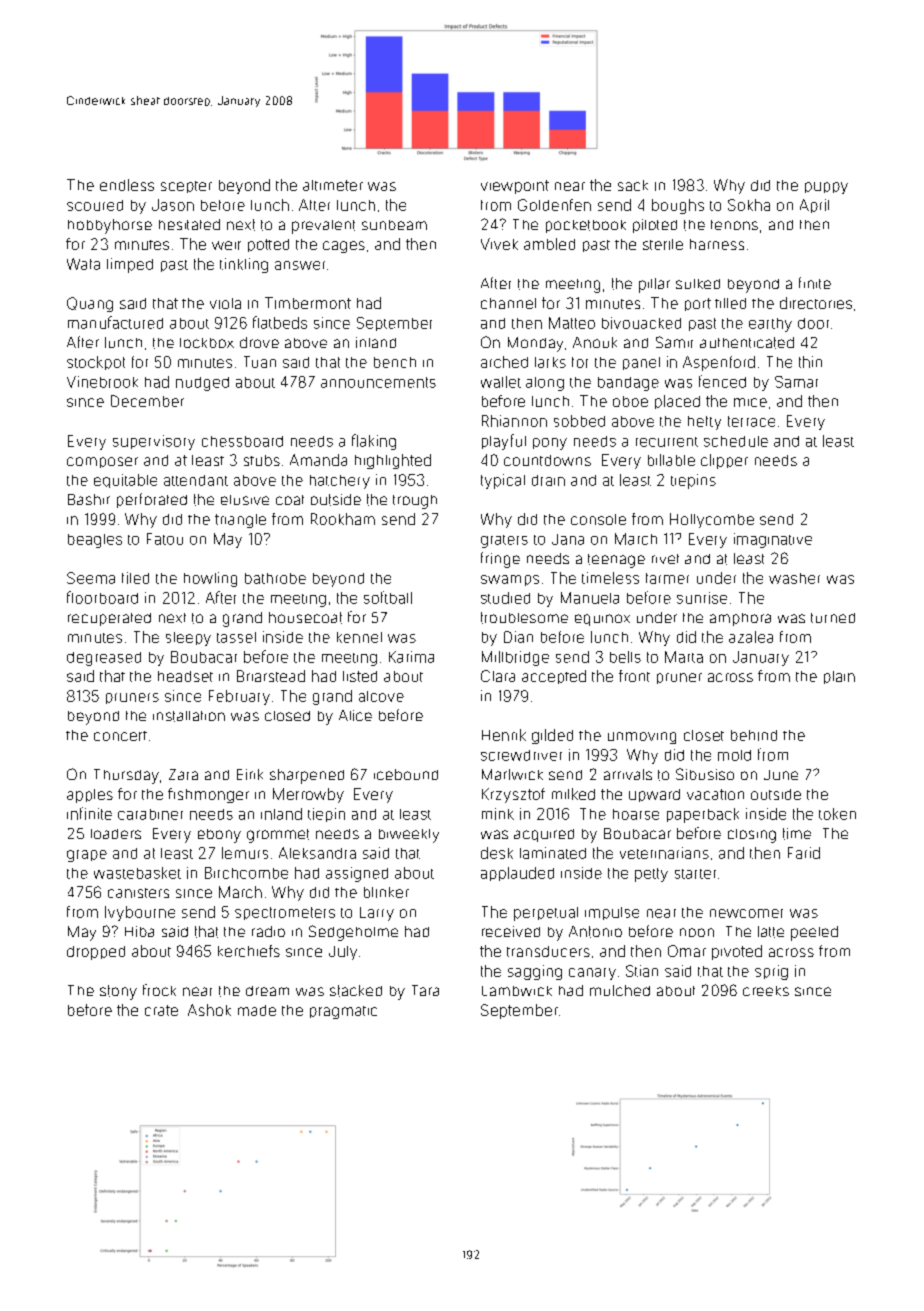 Image resolution: width=924 pixels, height=1311 pixels. Describe the element at coordinates (139, 931) in the screenshot. I see `Hiba` at that location.
